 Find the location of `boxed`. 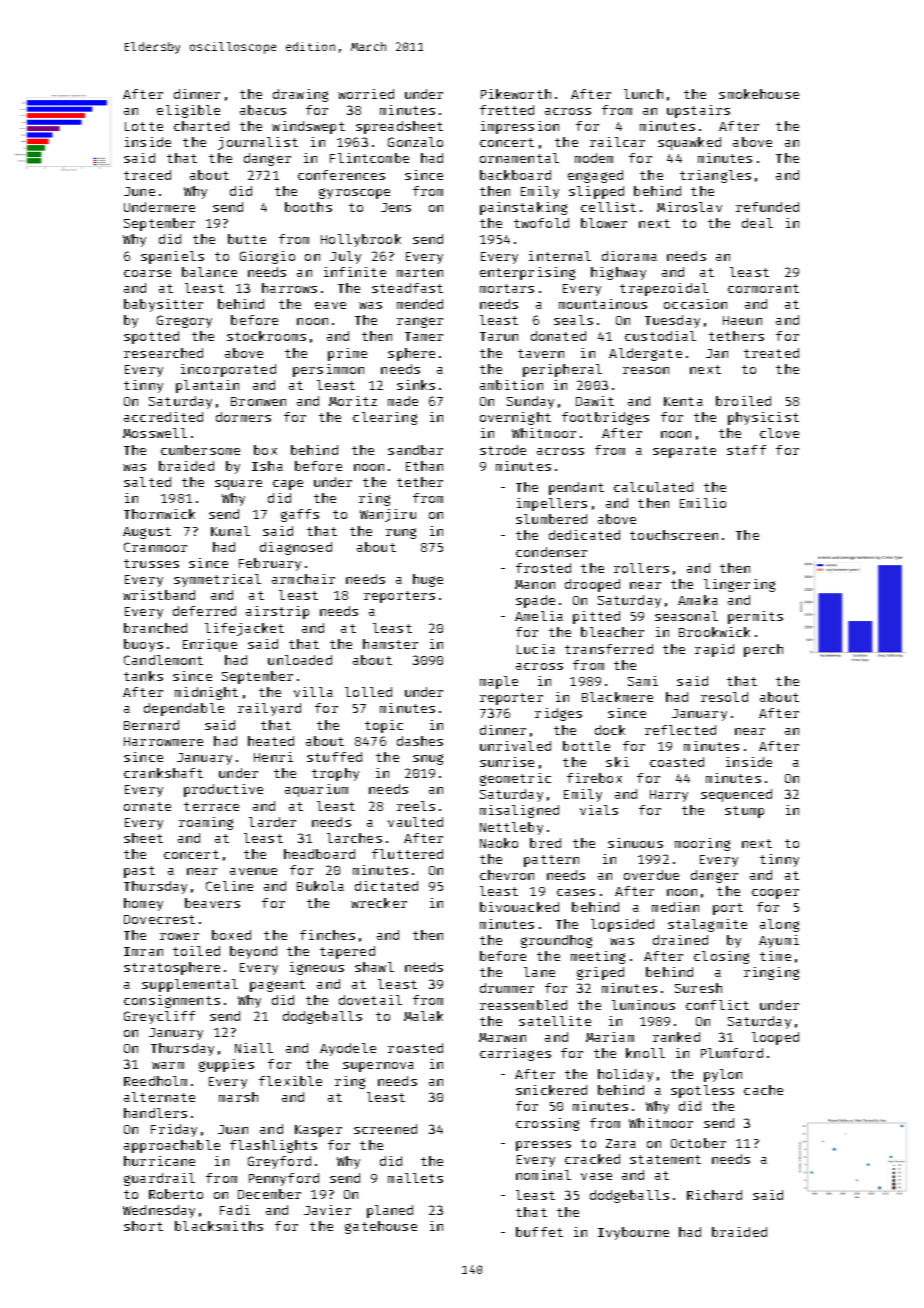

boxed is located at coordinates (231, 935).
